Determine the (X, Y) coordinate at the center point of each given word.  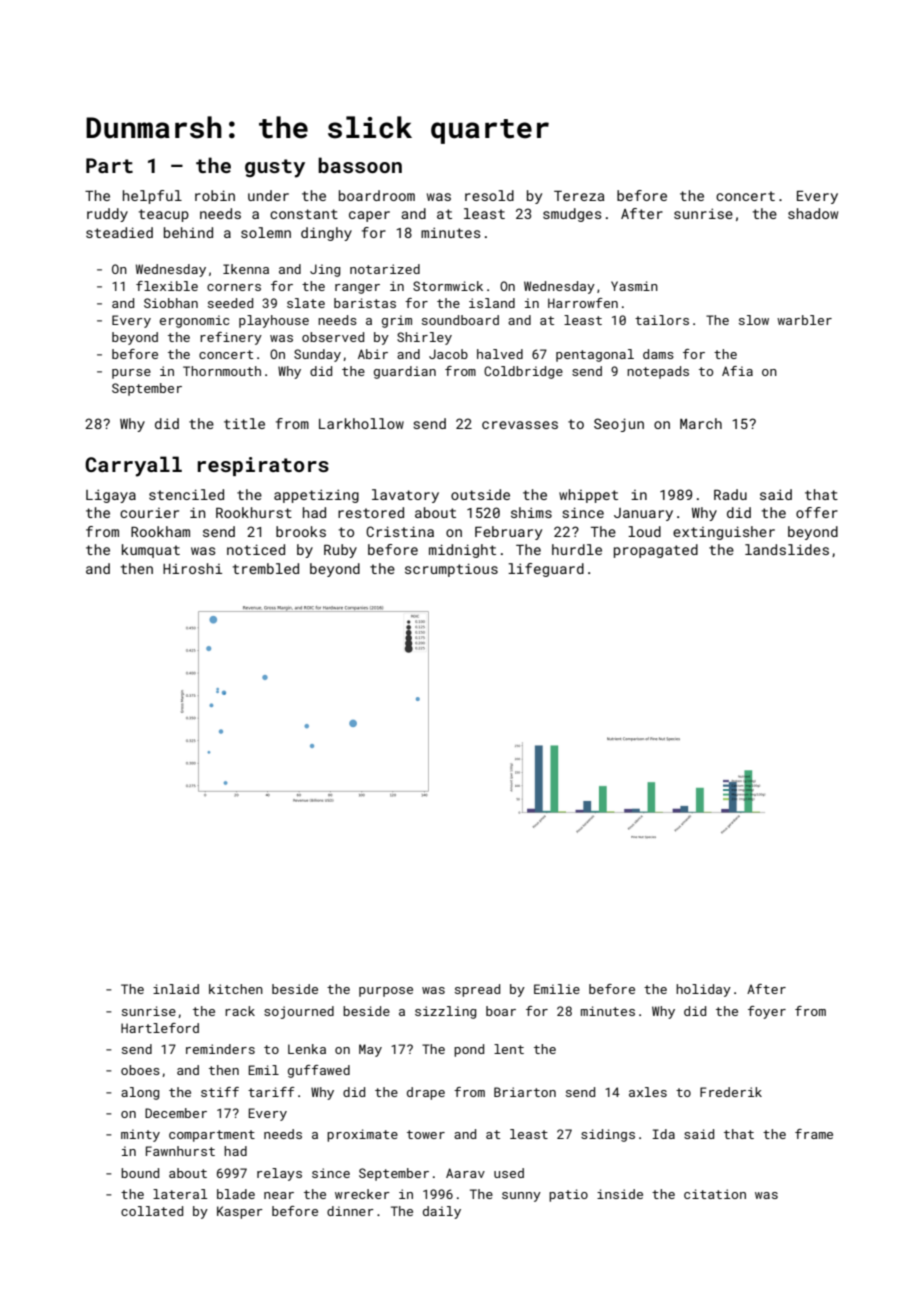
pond (469, 1050)
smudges (572, 215)
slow (754, 320)
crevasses (520, 425)
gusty (275, 168)
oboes (140, 1070)
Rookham (160, 531)
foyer (767, 1012)
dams (658, 354)
